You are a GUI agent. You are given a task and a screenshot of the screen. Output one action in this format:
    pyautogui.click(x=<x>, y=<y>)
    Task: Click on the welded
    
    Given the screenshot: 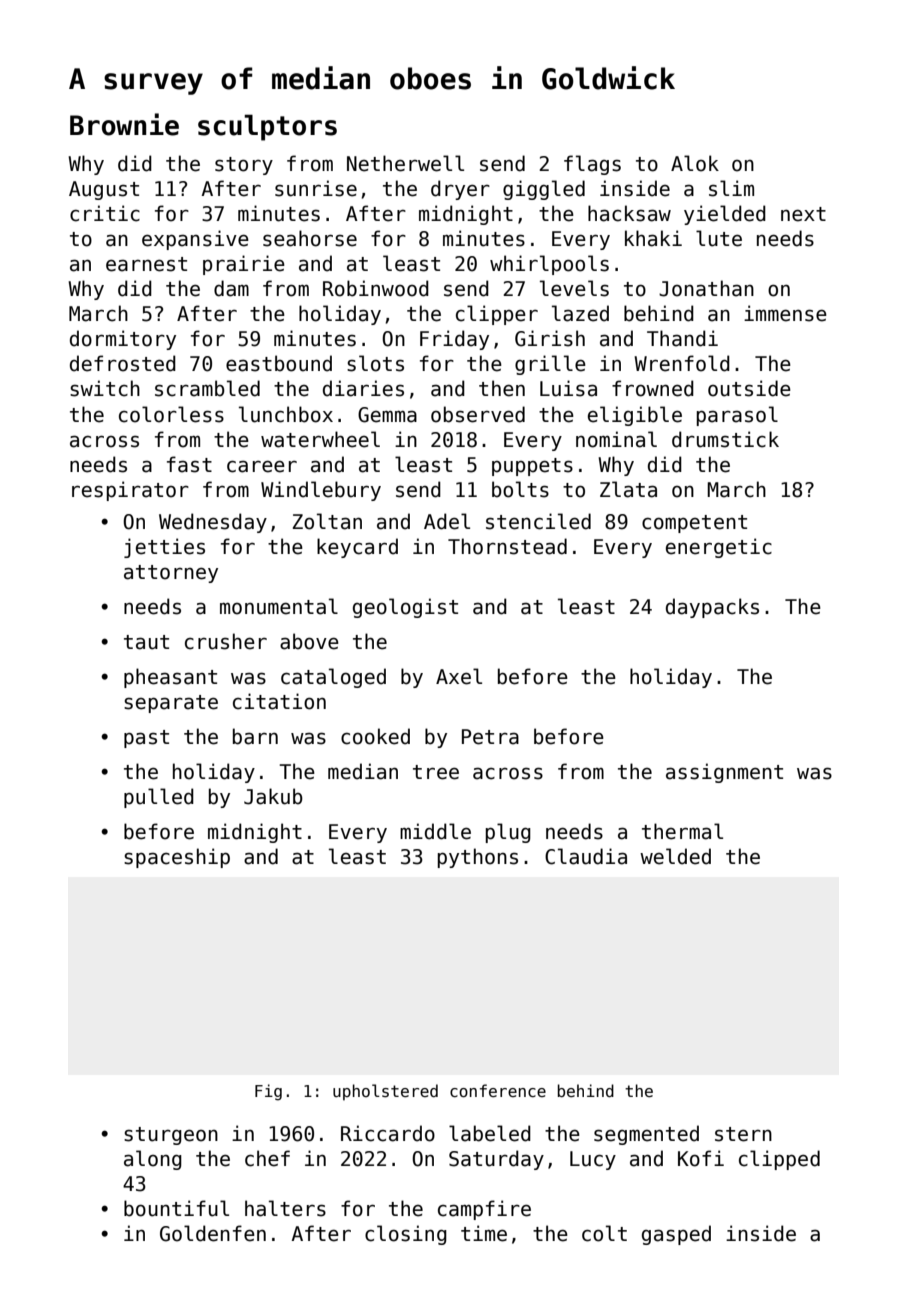 What is the action you would take?
    pyautogui.click(x=675, y=856)
